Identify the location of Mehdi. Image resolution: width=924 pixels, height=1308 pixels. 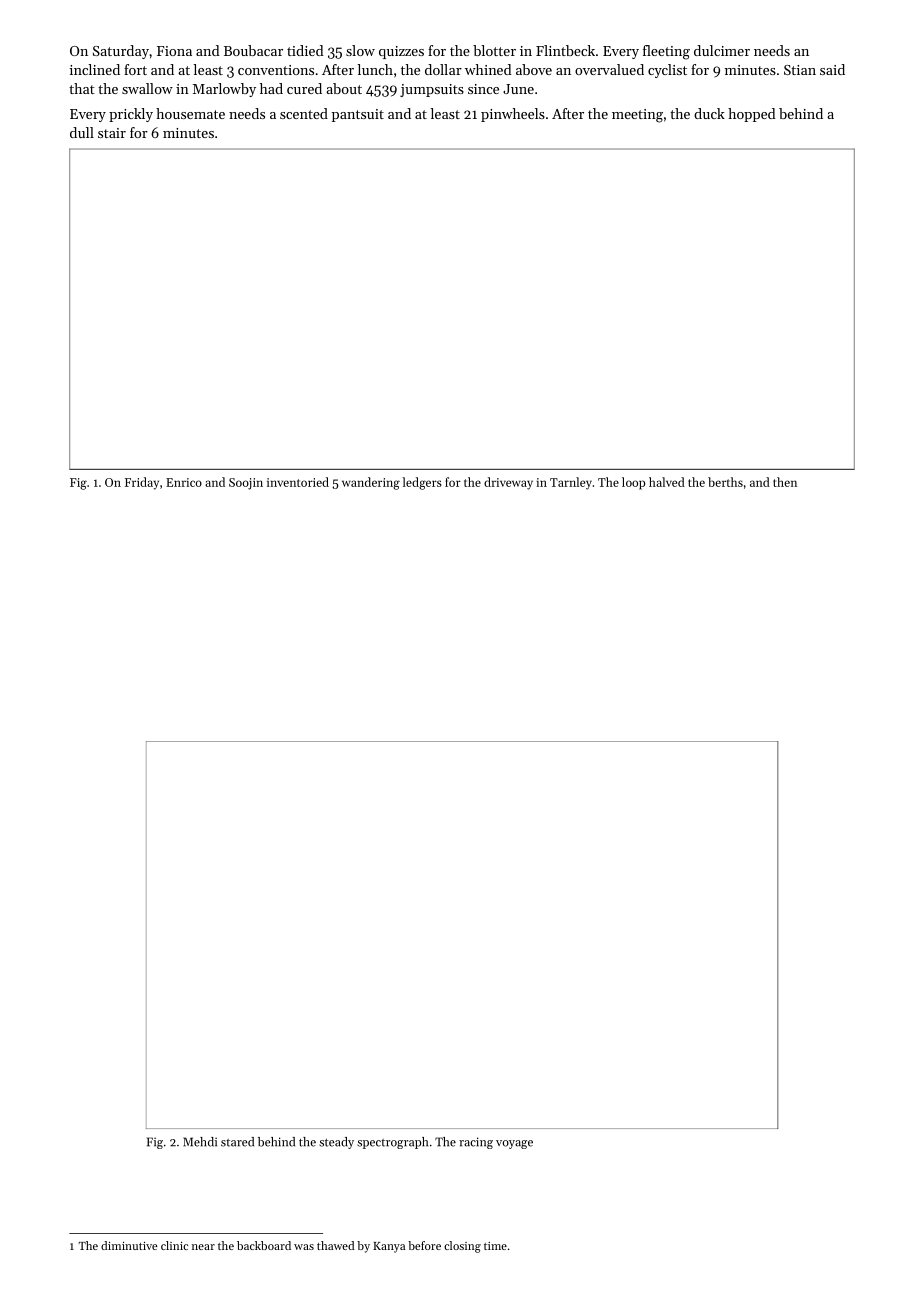
(200, 1142).
